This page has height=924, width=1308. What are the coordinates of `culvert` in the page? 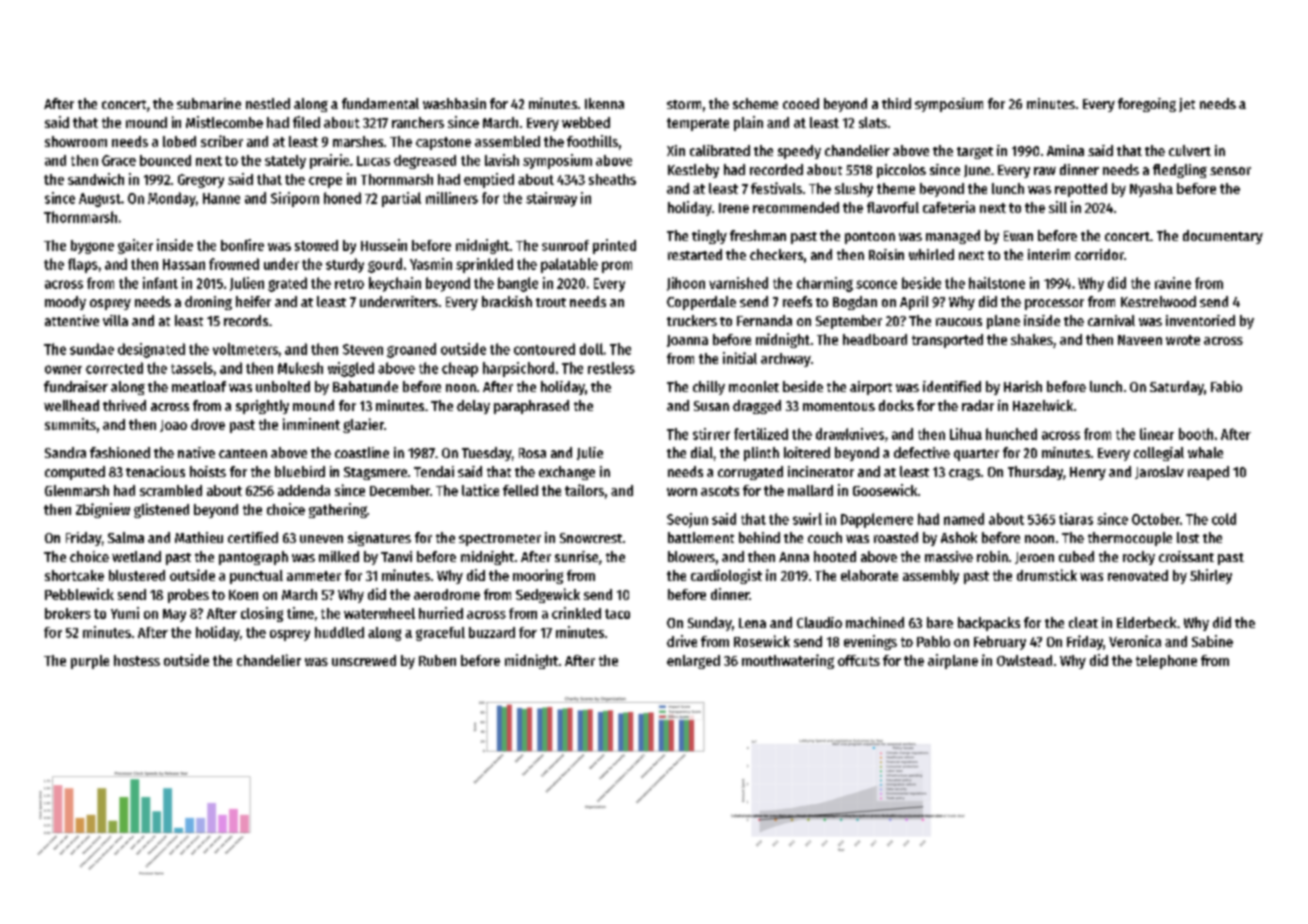 It's located at (1190, 150).
